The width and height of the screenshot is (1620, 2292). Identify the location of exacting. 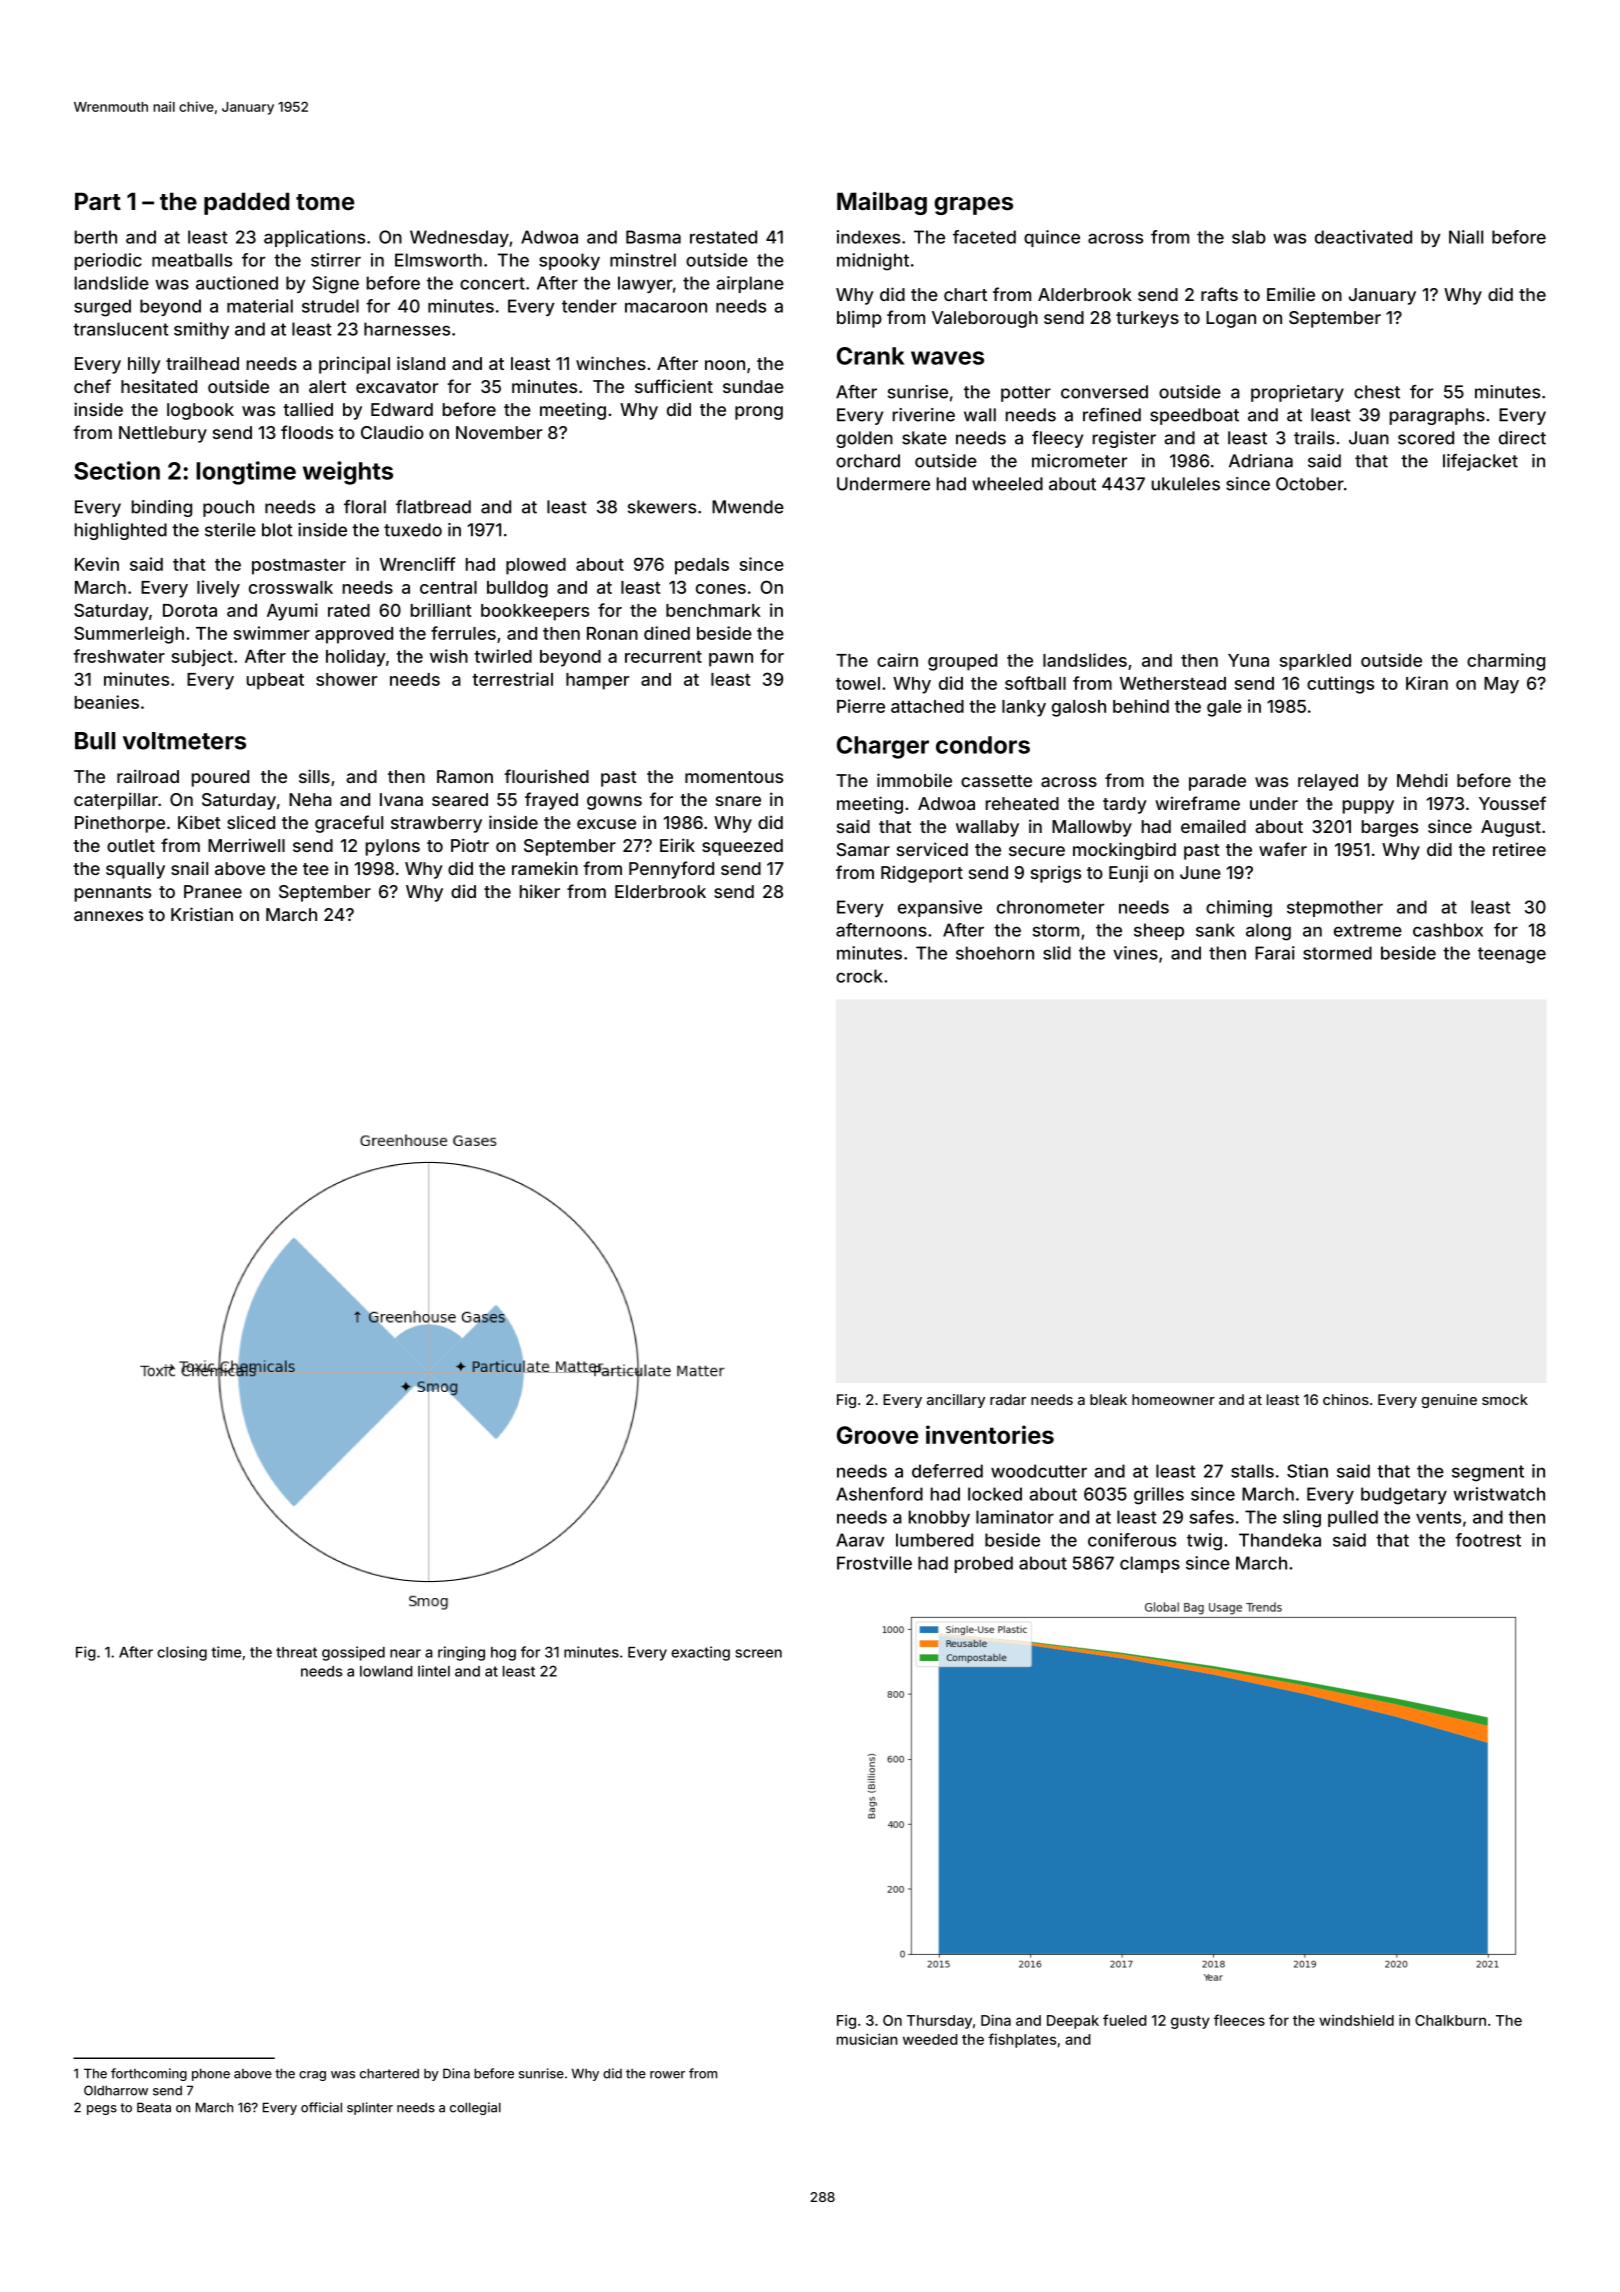
(700, 1653).
